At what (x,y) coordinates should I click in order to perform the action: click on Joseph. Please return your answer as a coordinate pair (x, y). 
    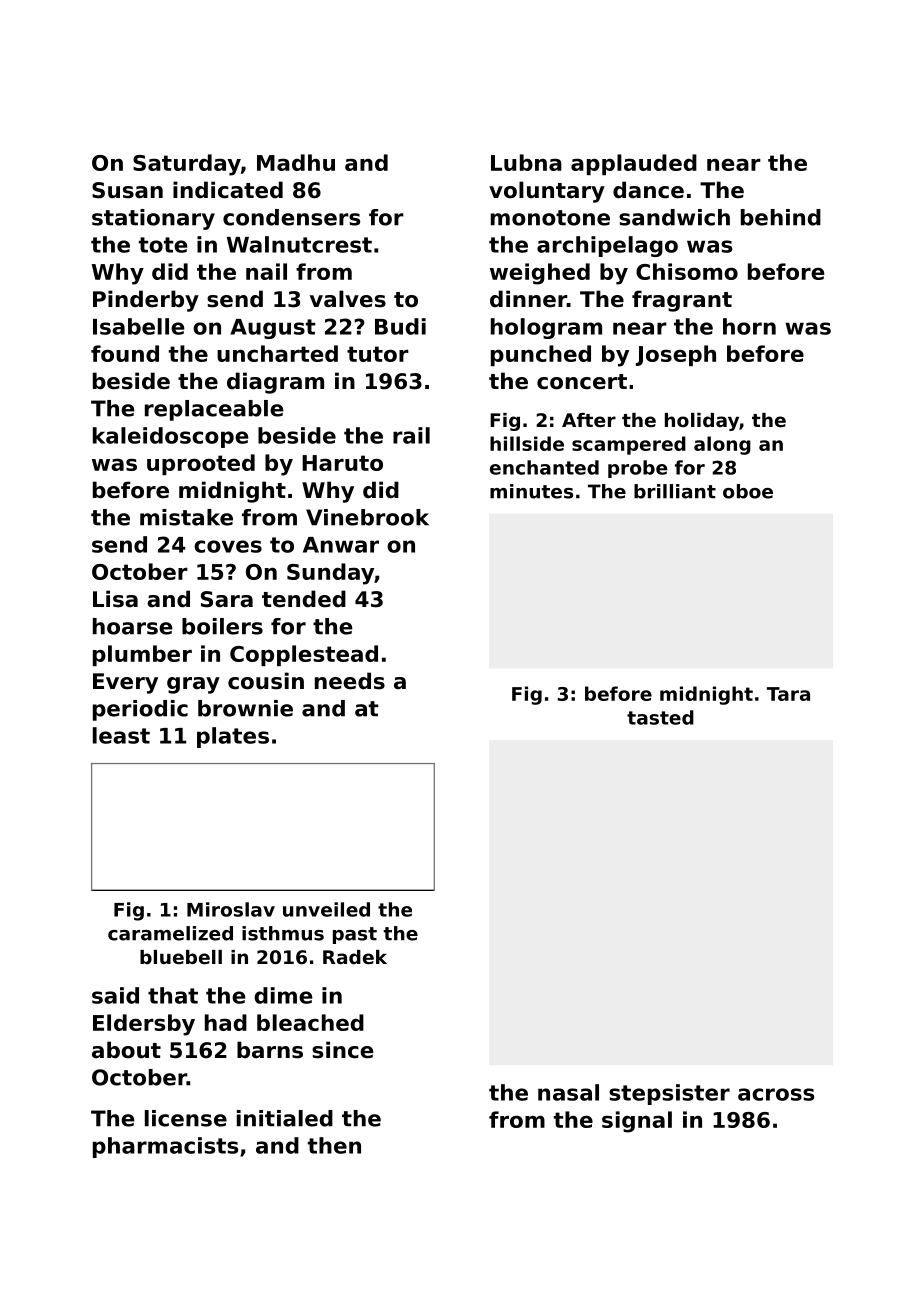
    Looking at the image, I should click on (676, 355).
